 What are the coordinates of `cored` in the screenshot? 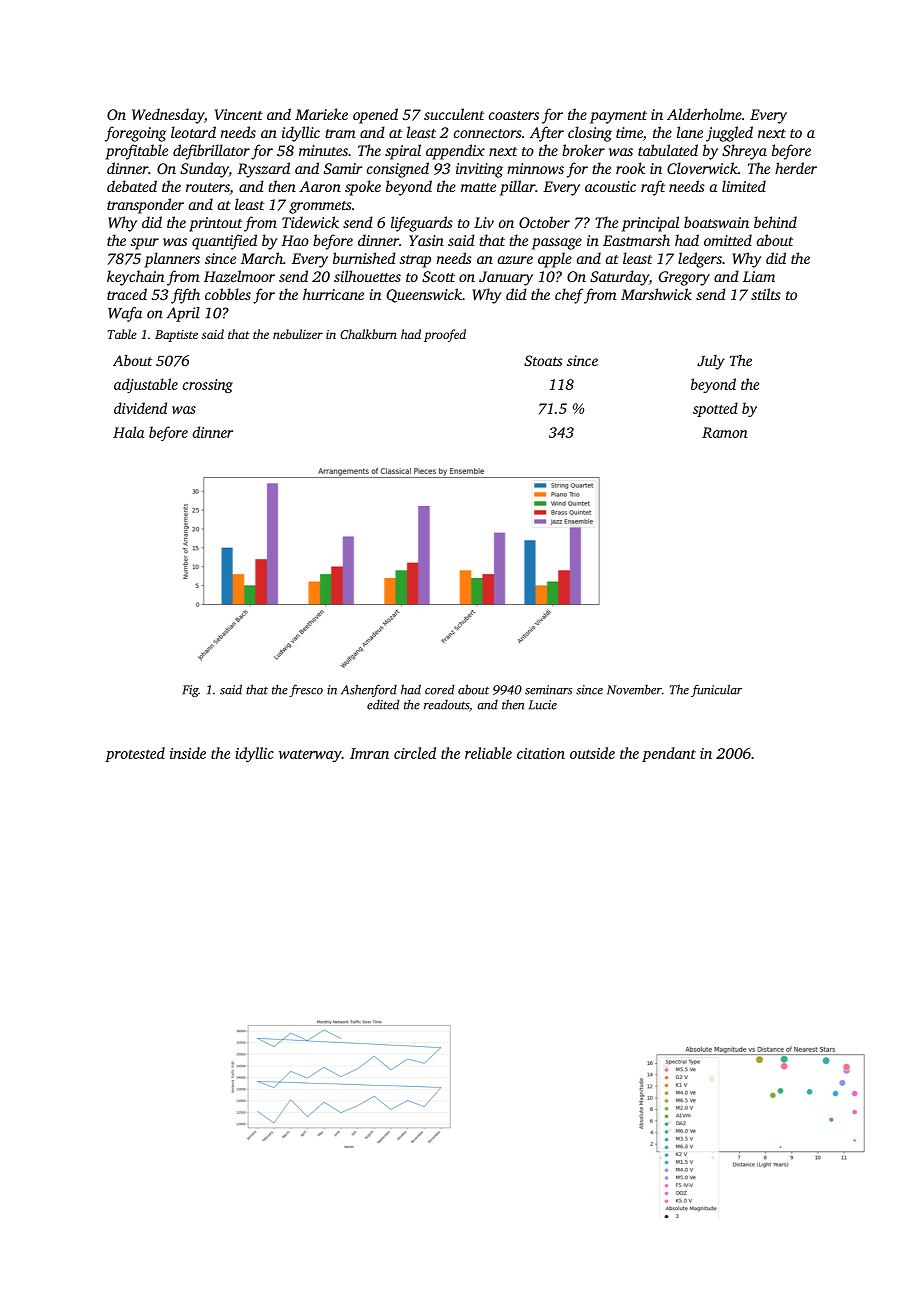 It's located at (439, 689).
